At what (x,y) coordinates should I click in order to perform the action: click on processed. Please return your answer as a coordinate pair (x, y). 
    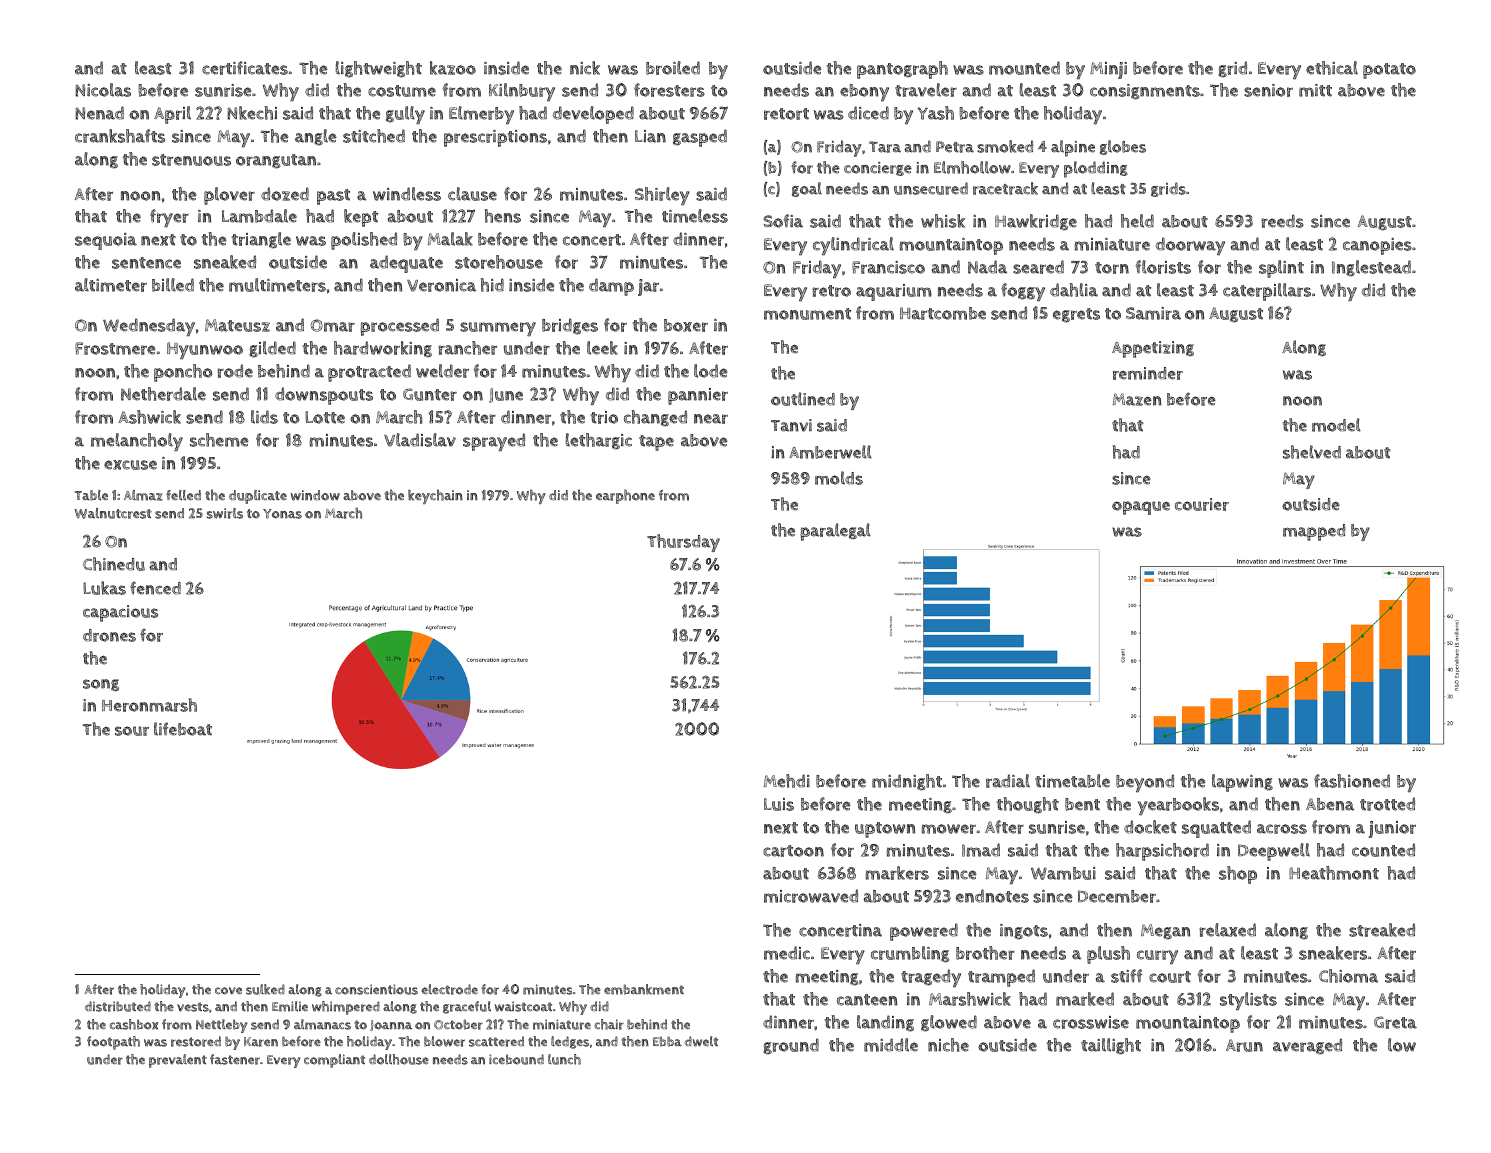
    Looking at the image, I should click on (400, 327).
